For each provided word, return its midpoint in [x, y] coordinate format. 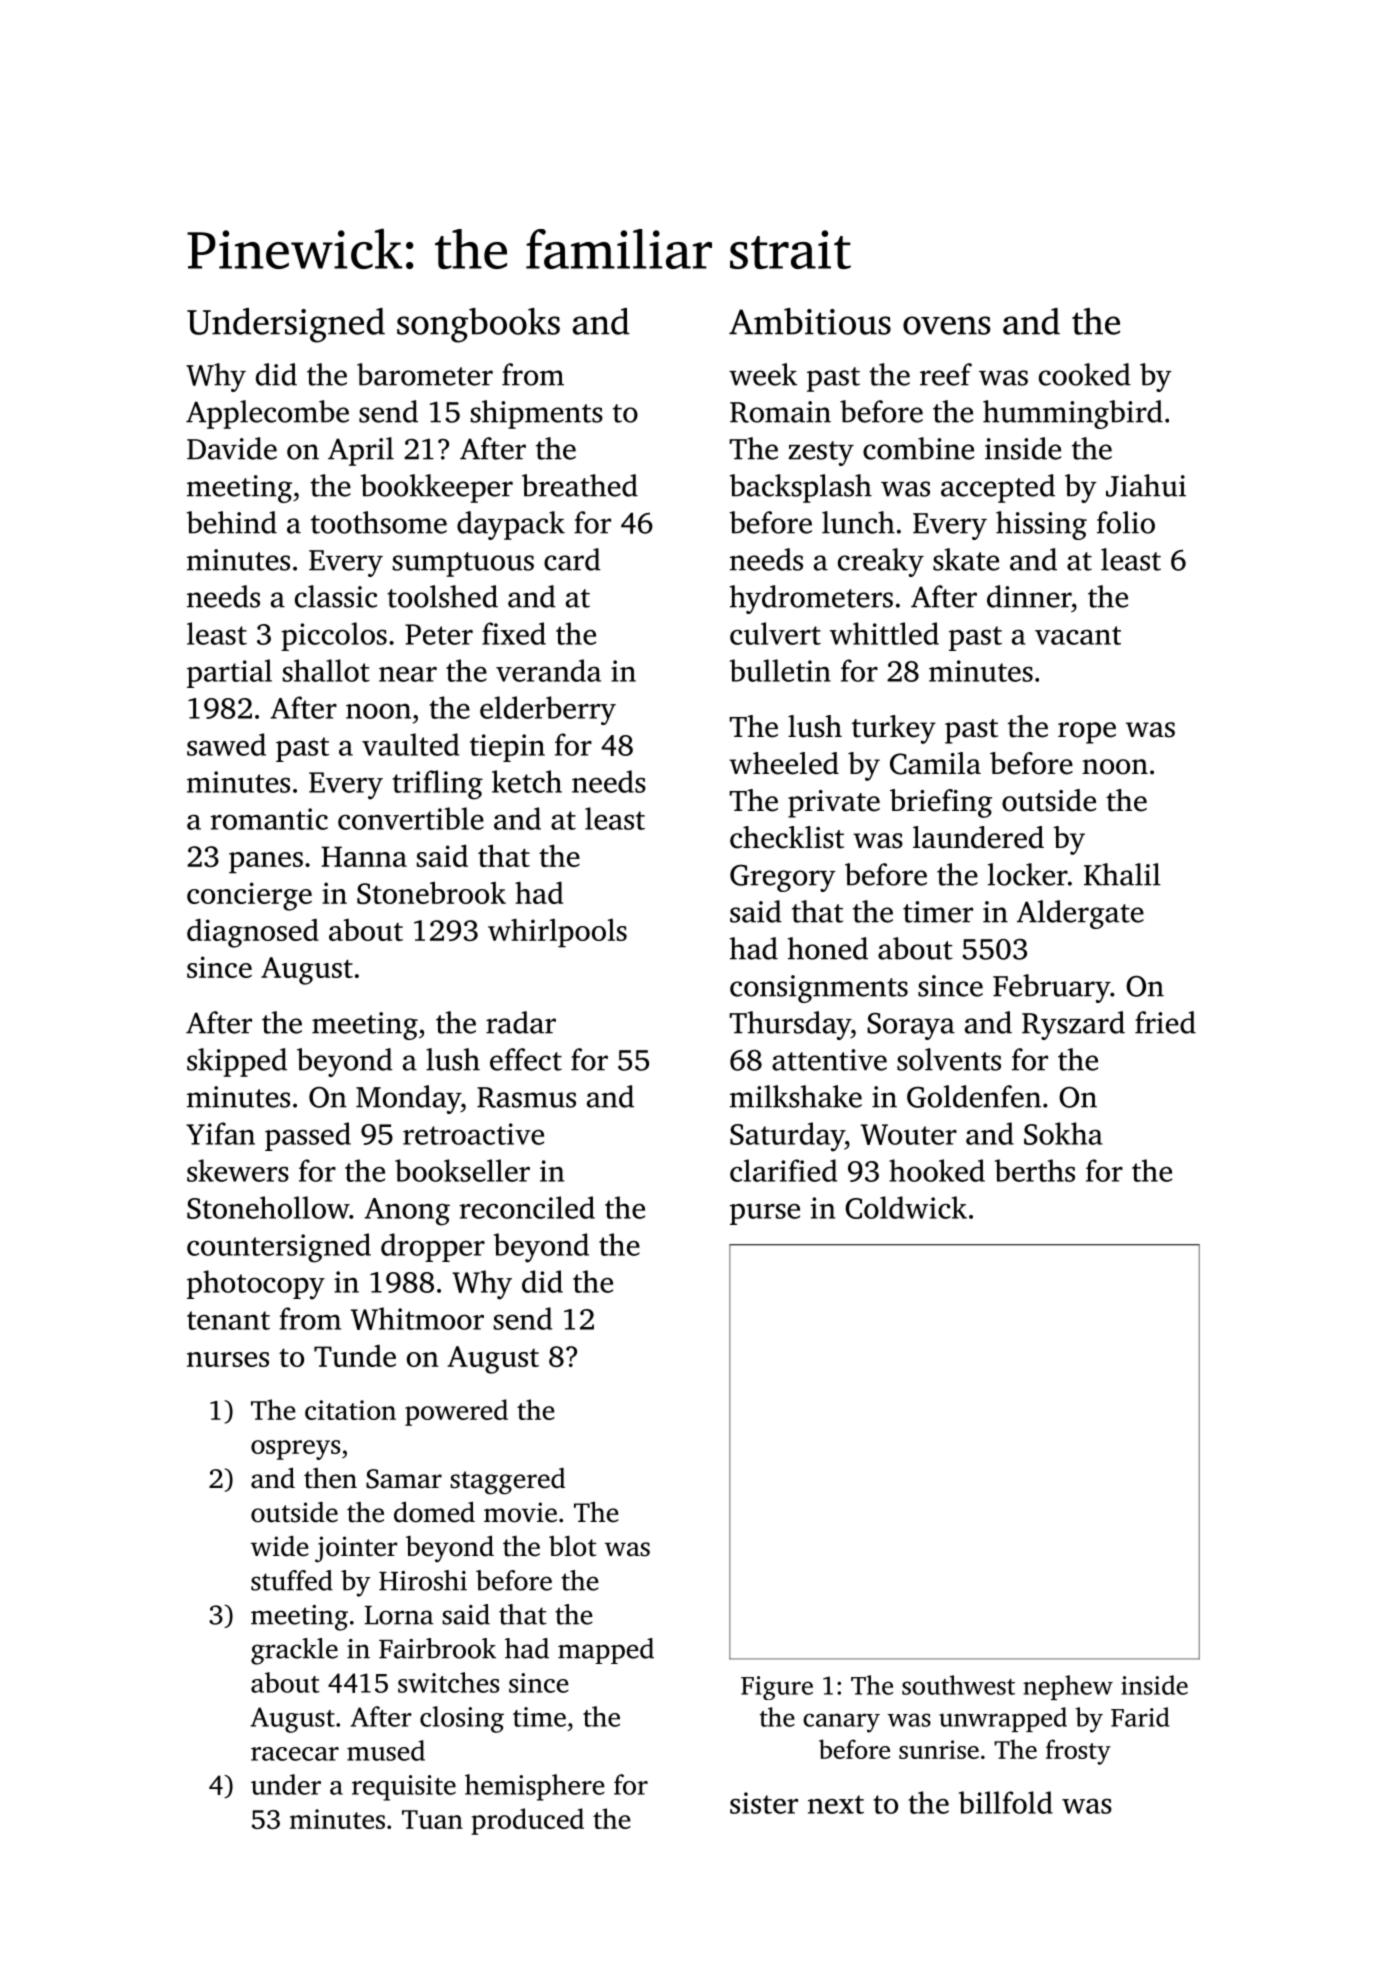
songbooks [478, 325]
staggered [507, 1481]
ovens [946, 325]
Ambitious [810, 321]
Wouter [909, 1134]
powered [456, 1412]
